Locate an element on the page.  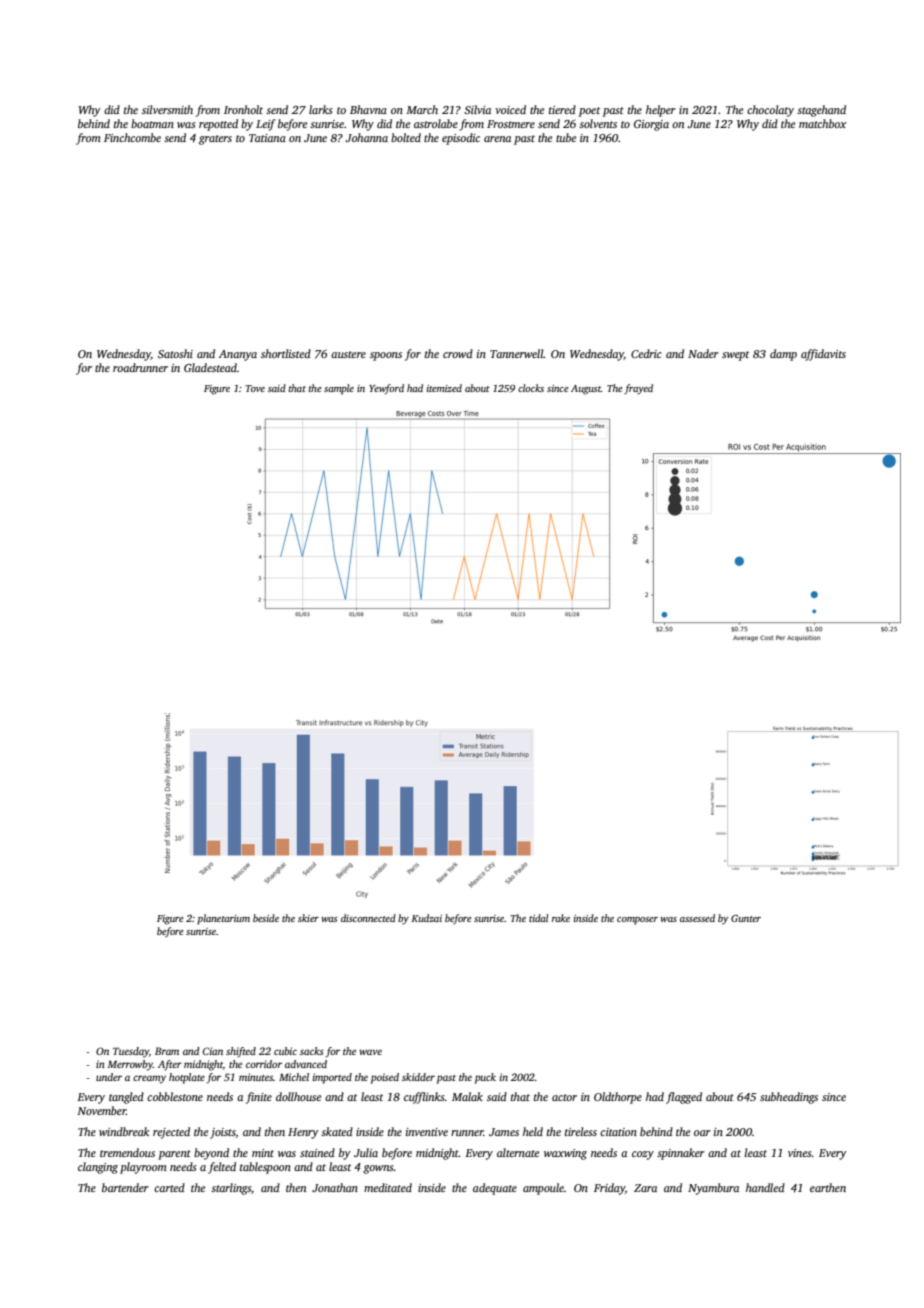
composer is located at coordinates (637, 921).
